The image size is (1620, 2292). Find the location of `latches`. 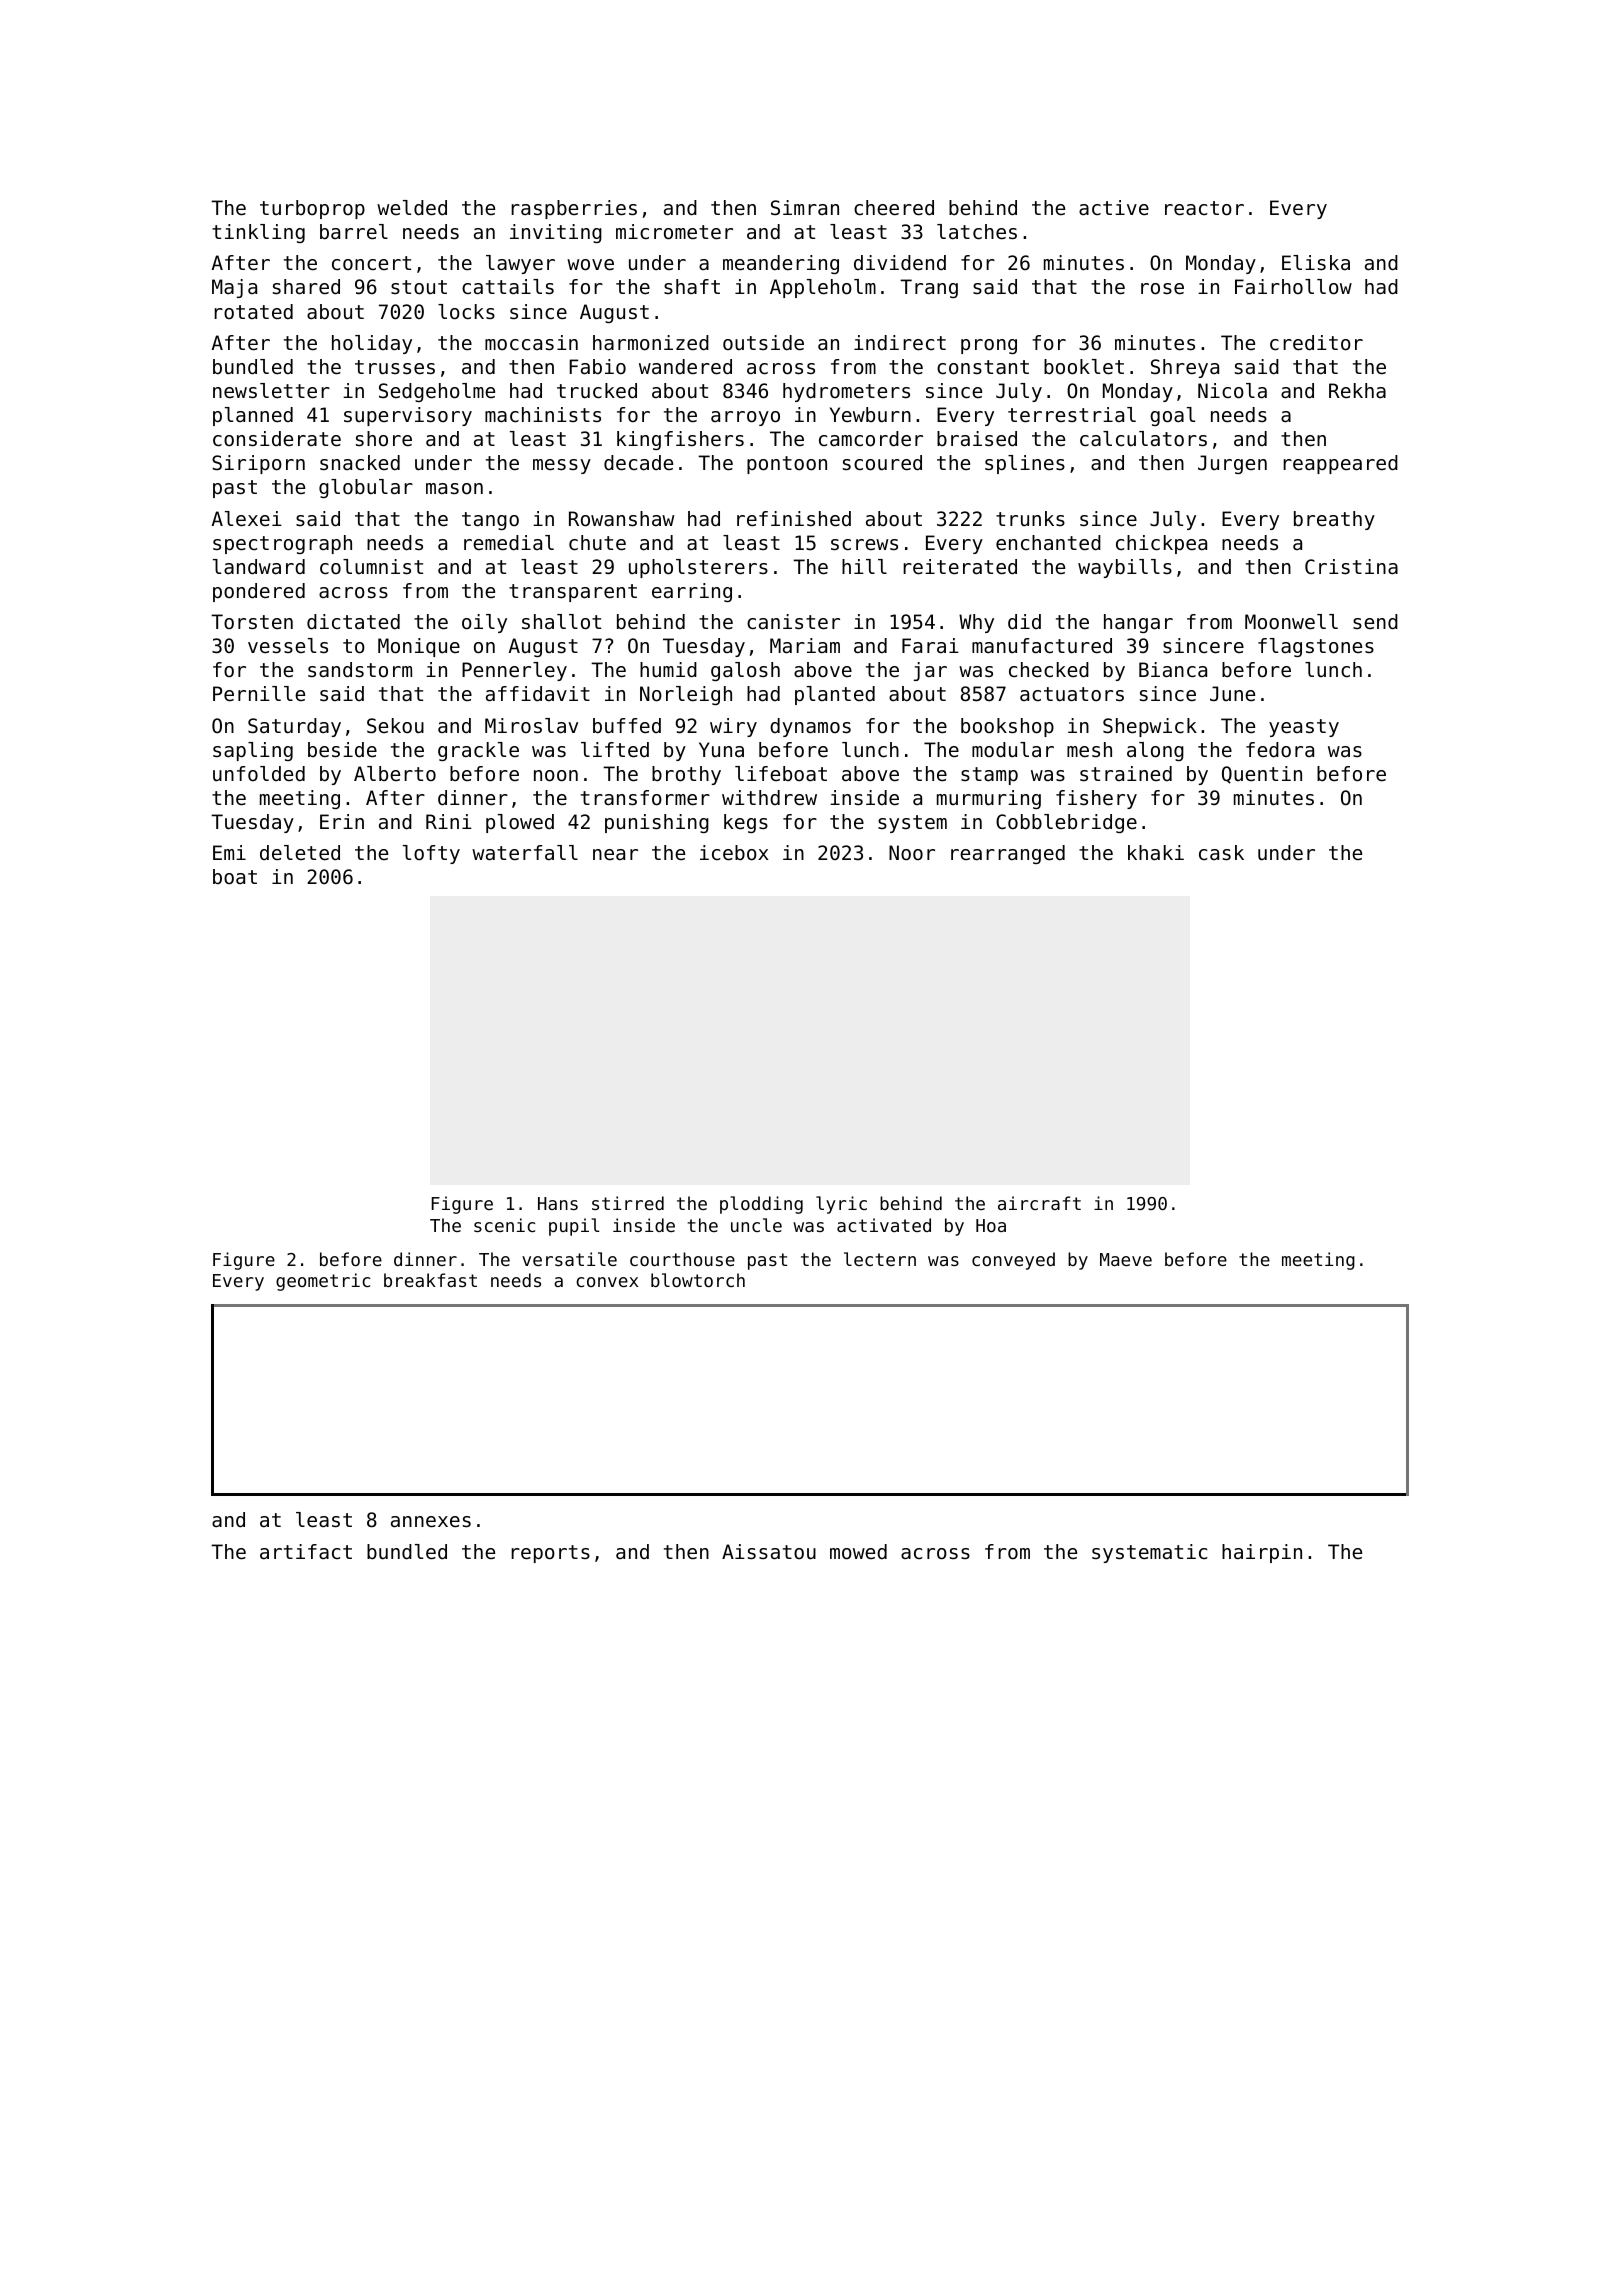

latches is located at coordinates (977, 232).
